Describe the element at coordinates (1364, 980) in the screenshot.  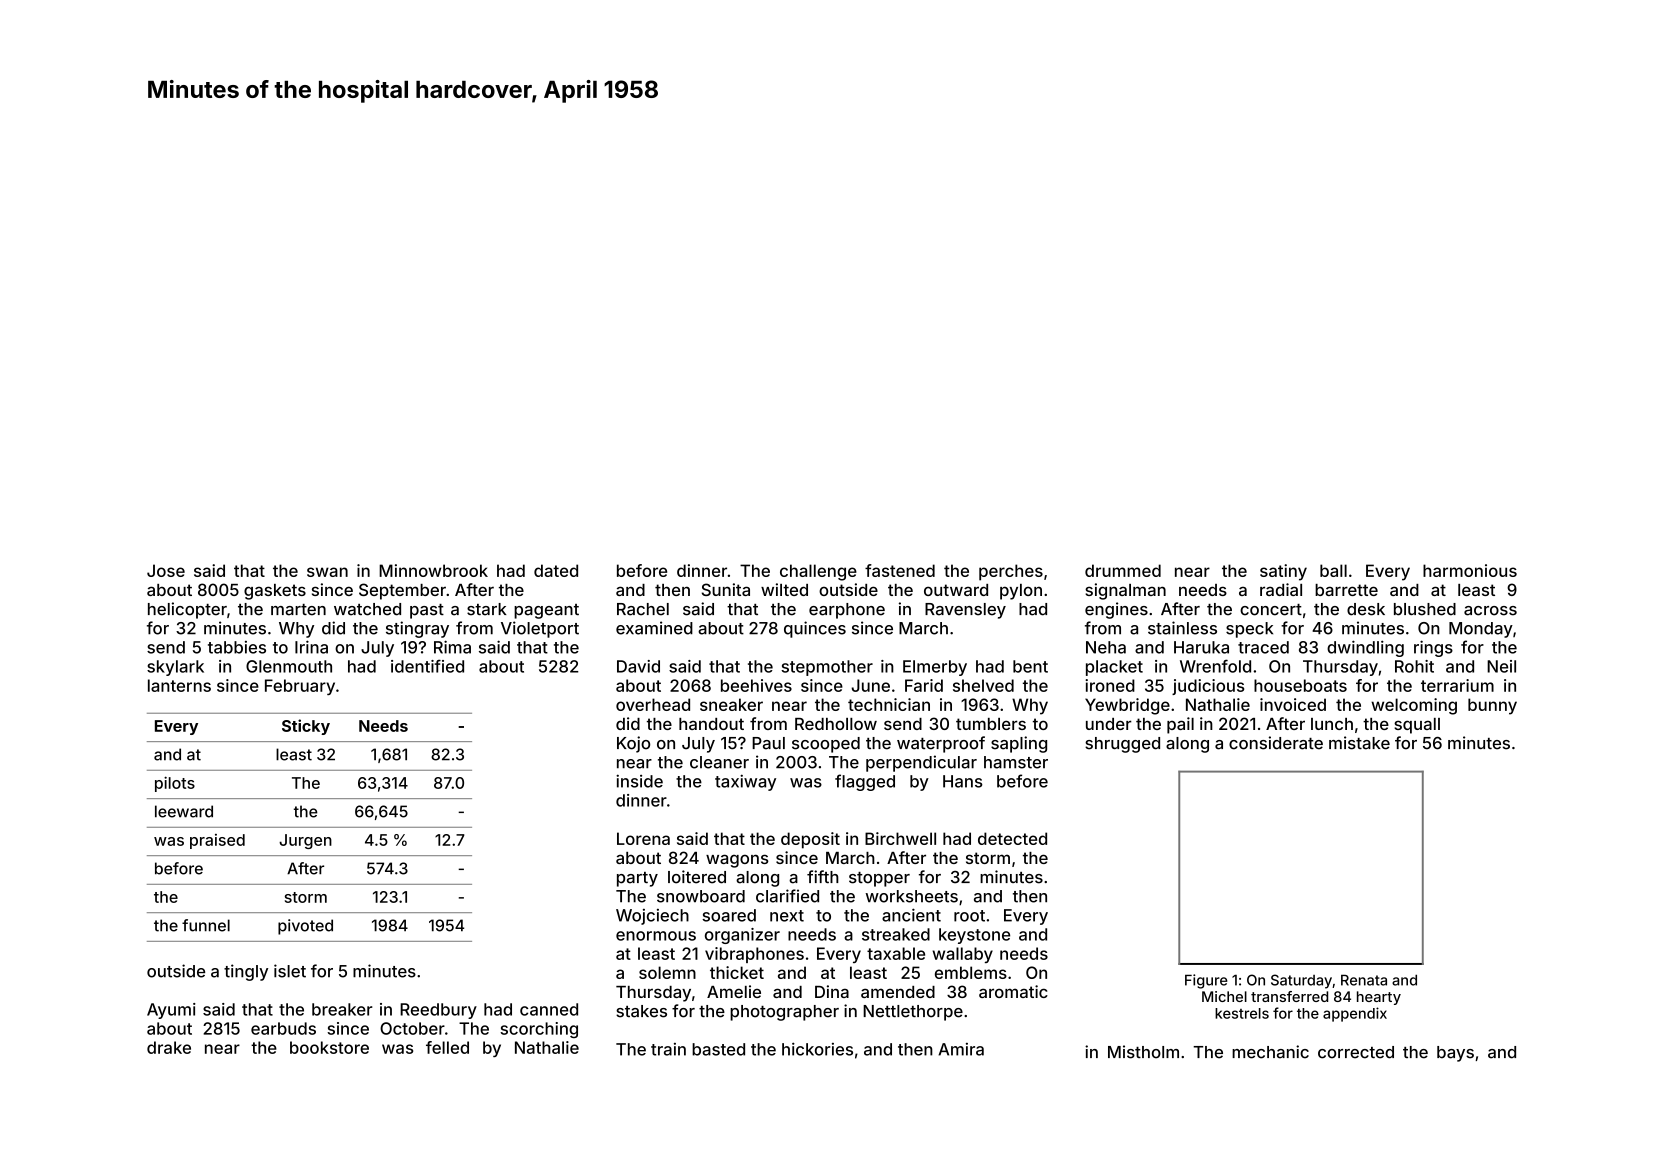
I see `Renata` at that location.
